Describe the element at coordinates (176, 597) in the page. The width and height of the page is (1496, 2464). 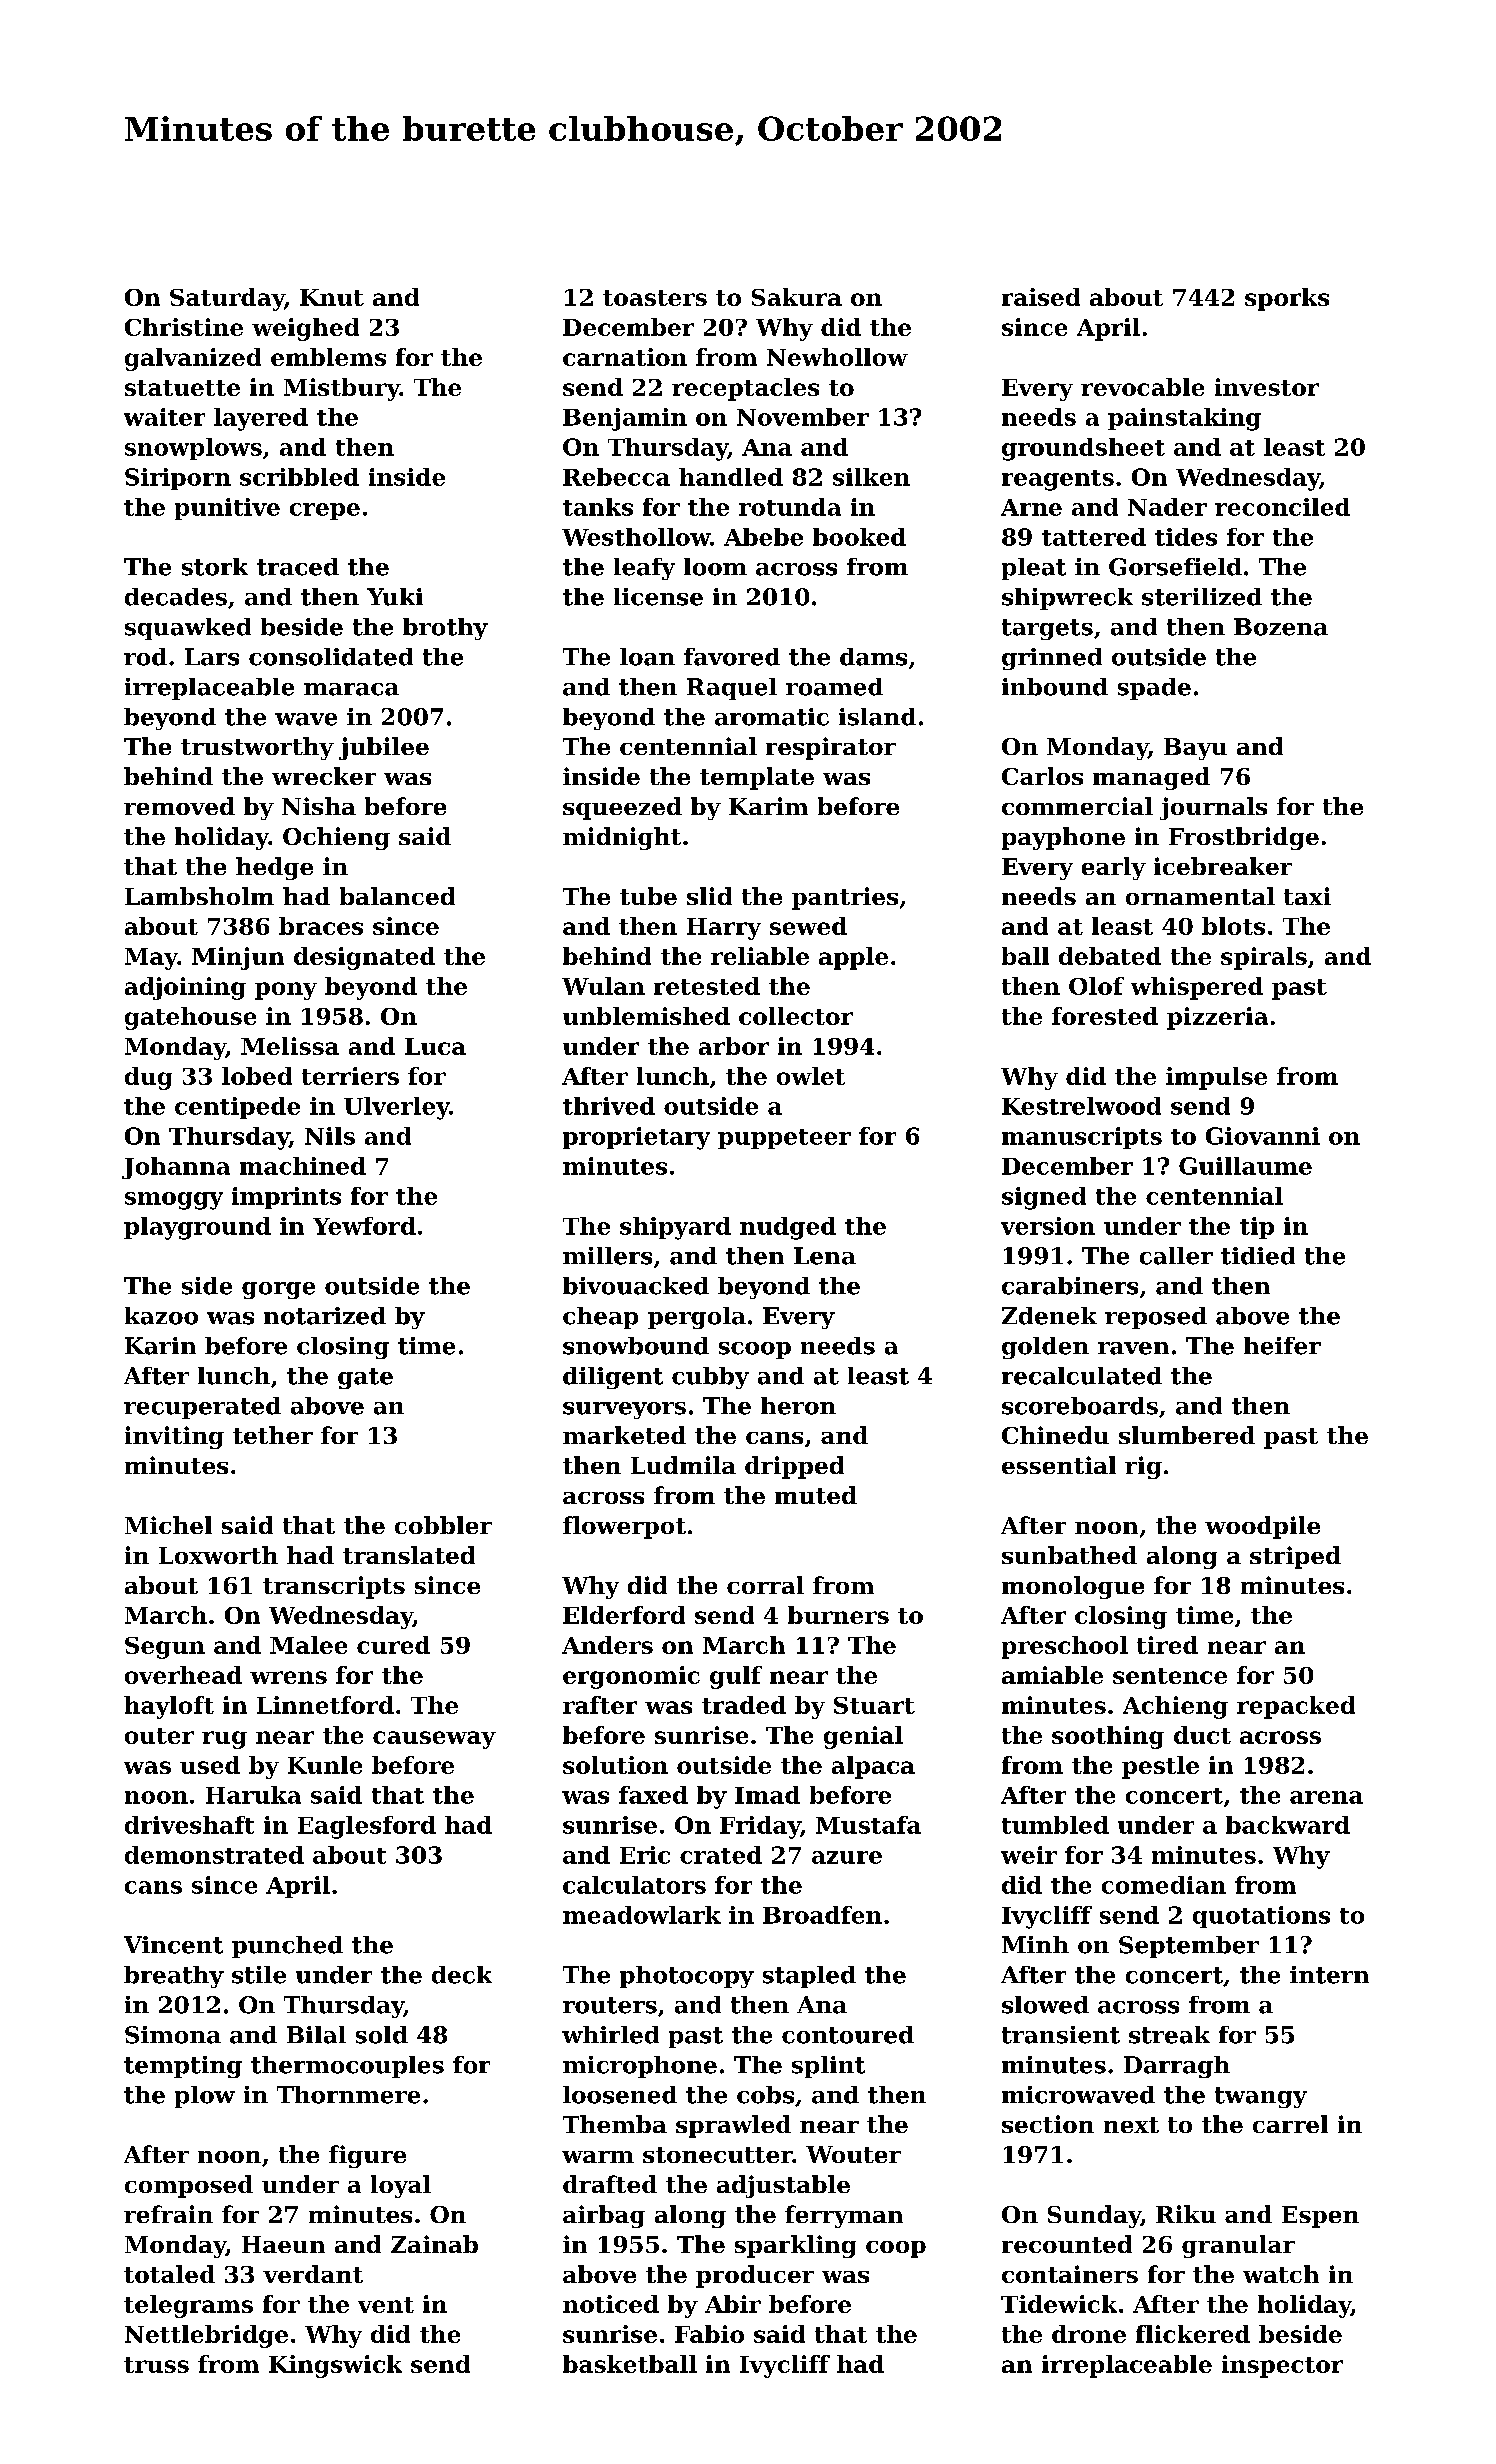
I see `decades` at that location.
